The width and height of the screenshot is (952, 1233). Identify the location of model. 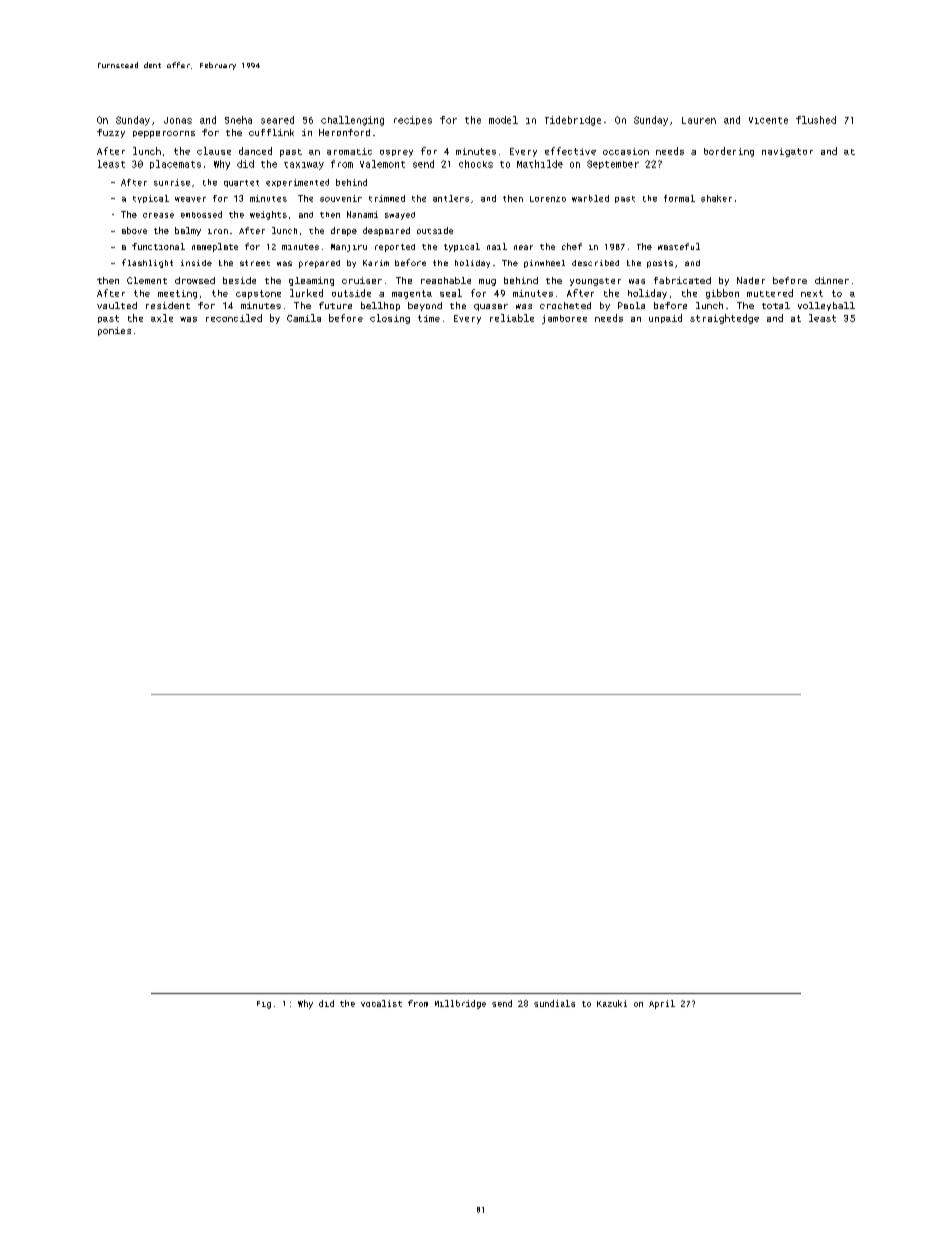
(503, 120).
